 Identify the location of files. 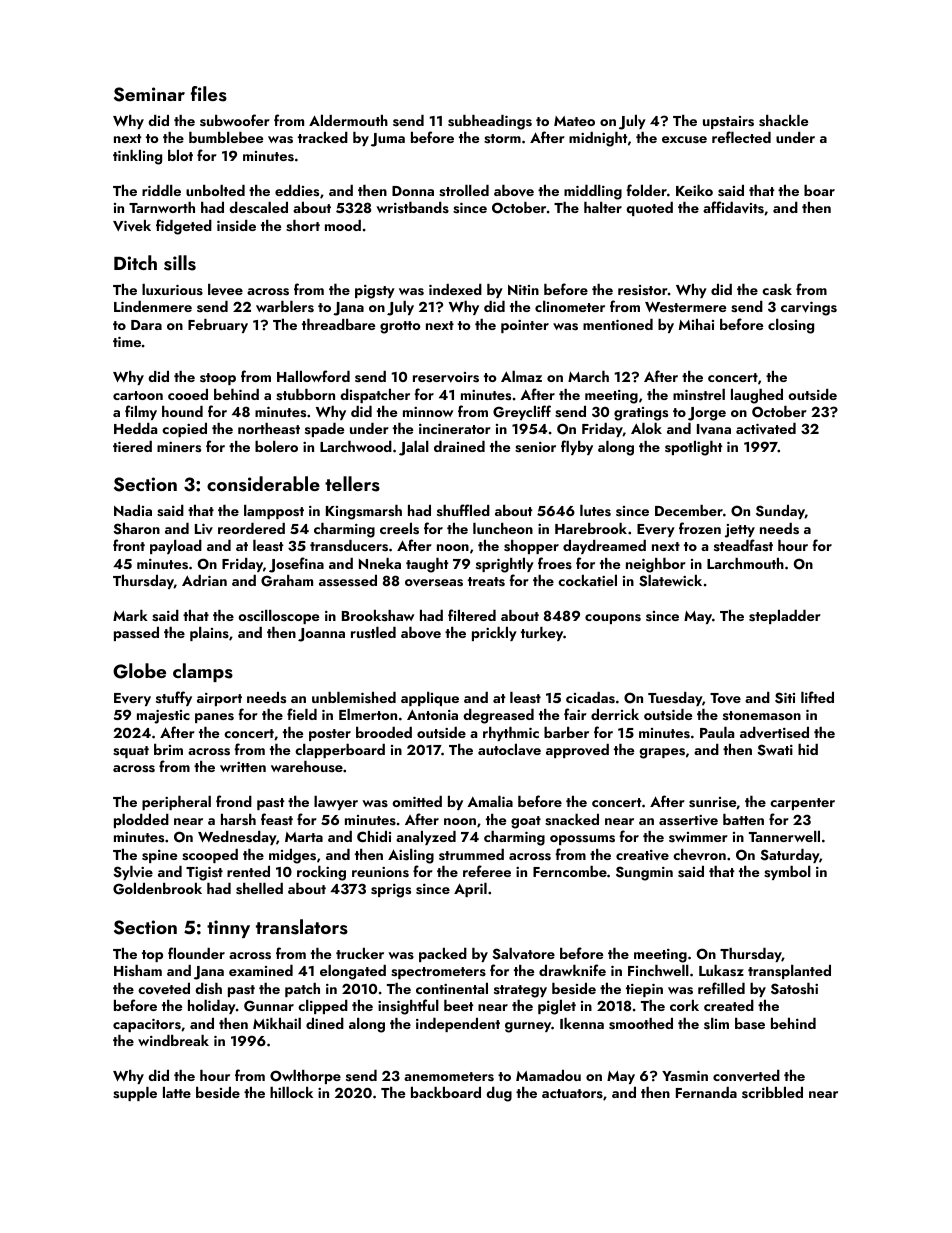
(209, 94).
